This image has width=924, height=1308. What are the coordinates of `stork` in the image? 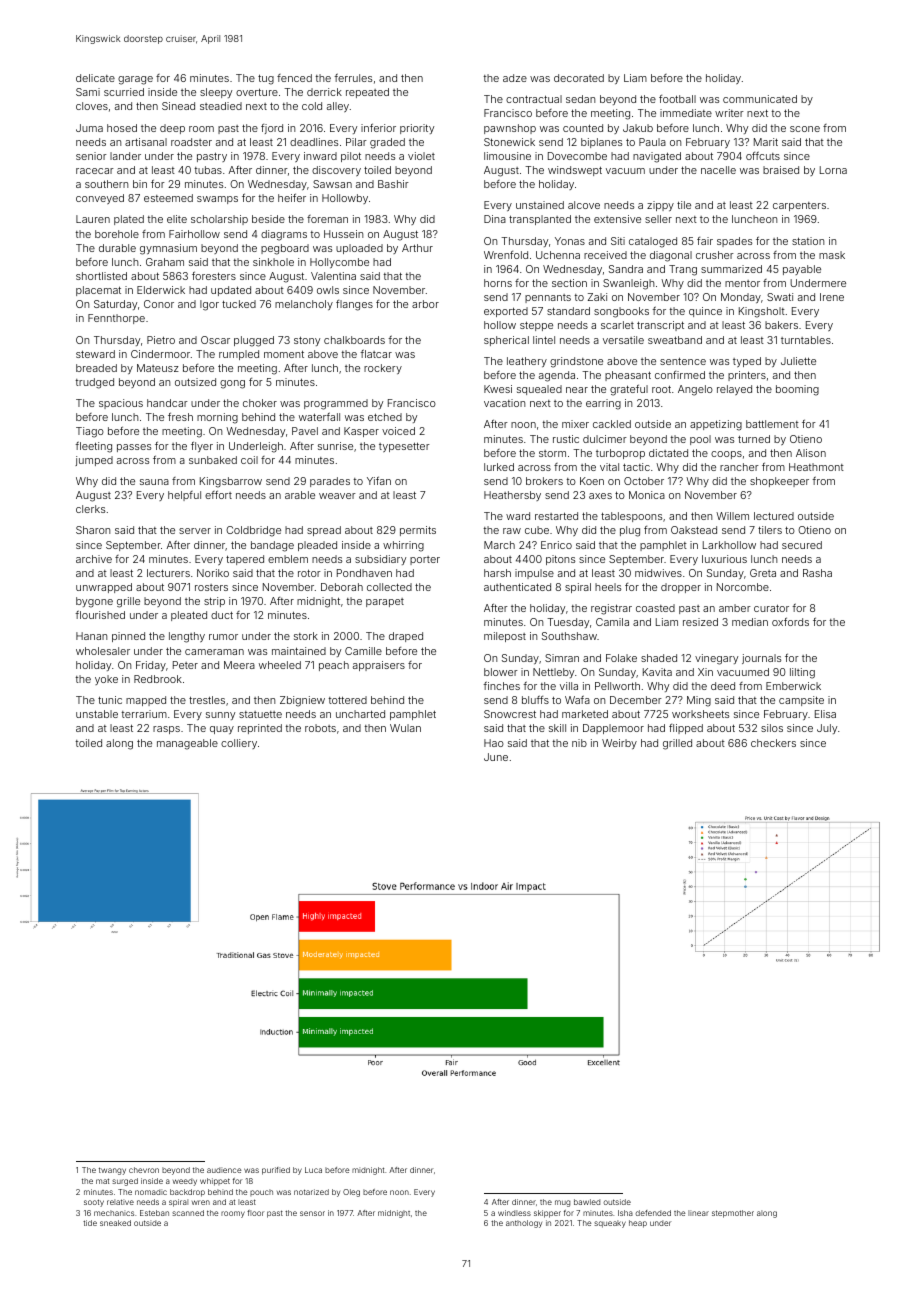 It's located at (306, 636).
